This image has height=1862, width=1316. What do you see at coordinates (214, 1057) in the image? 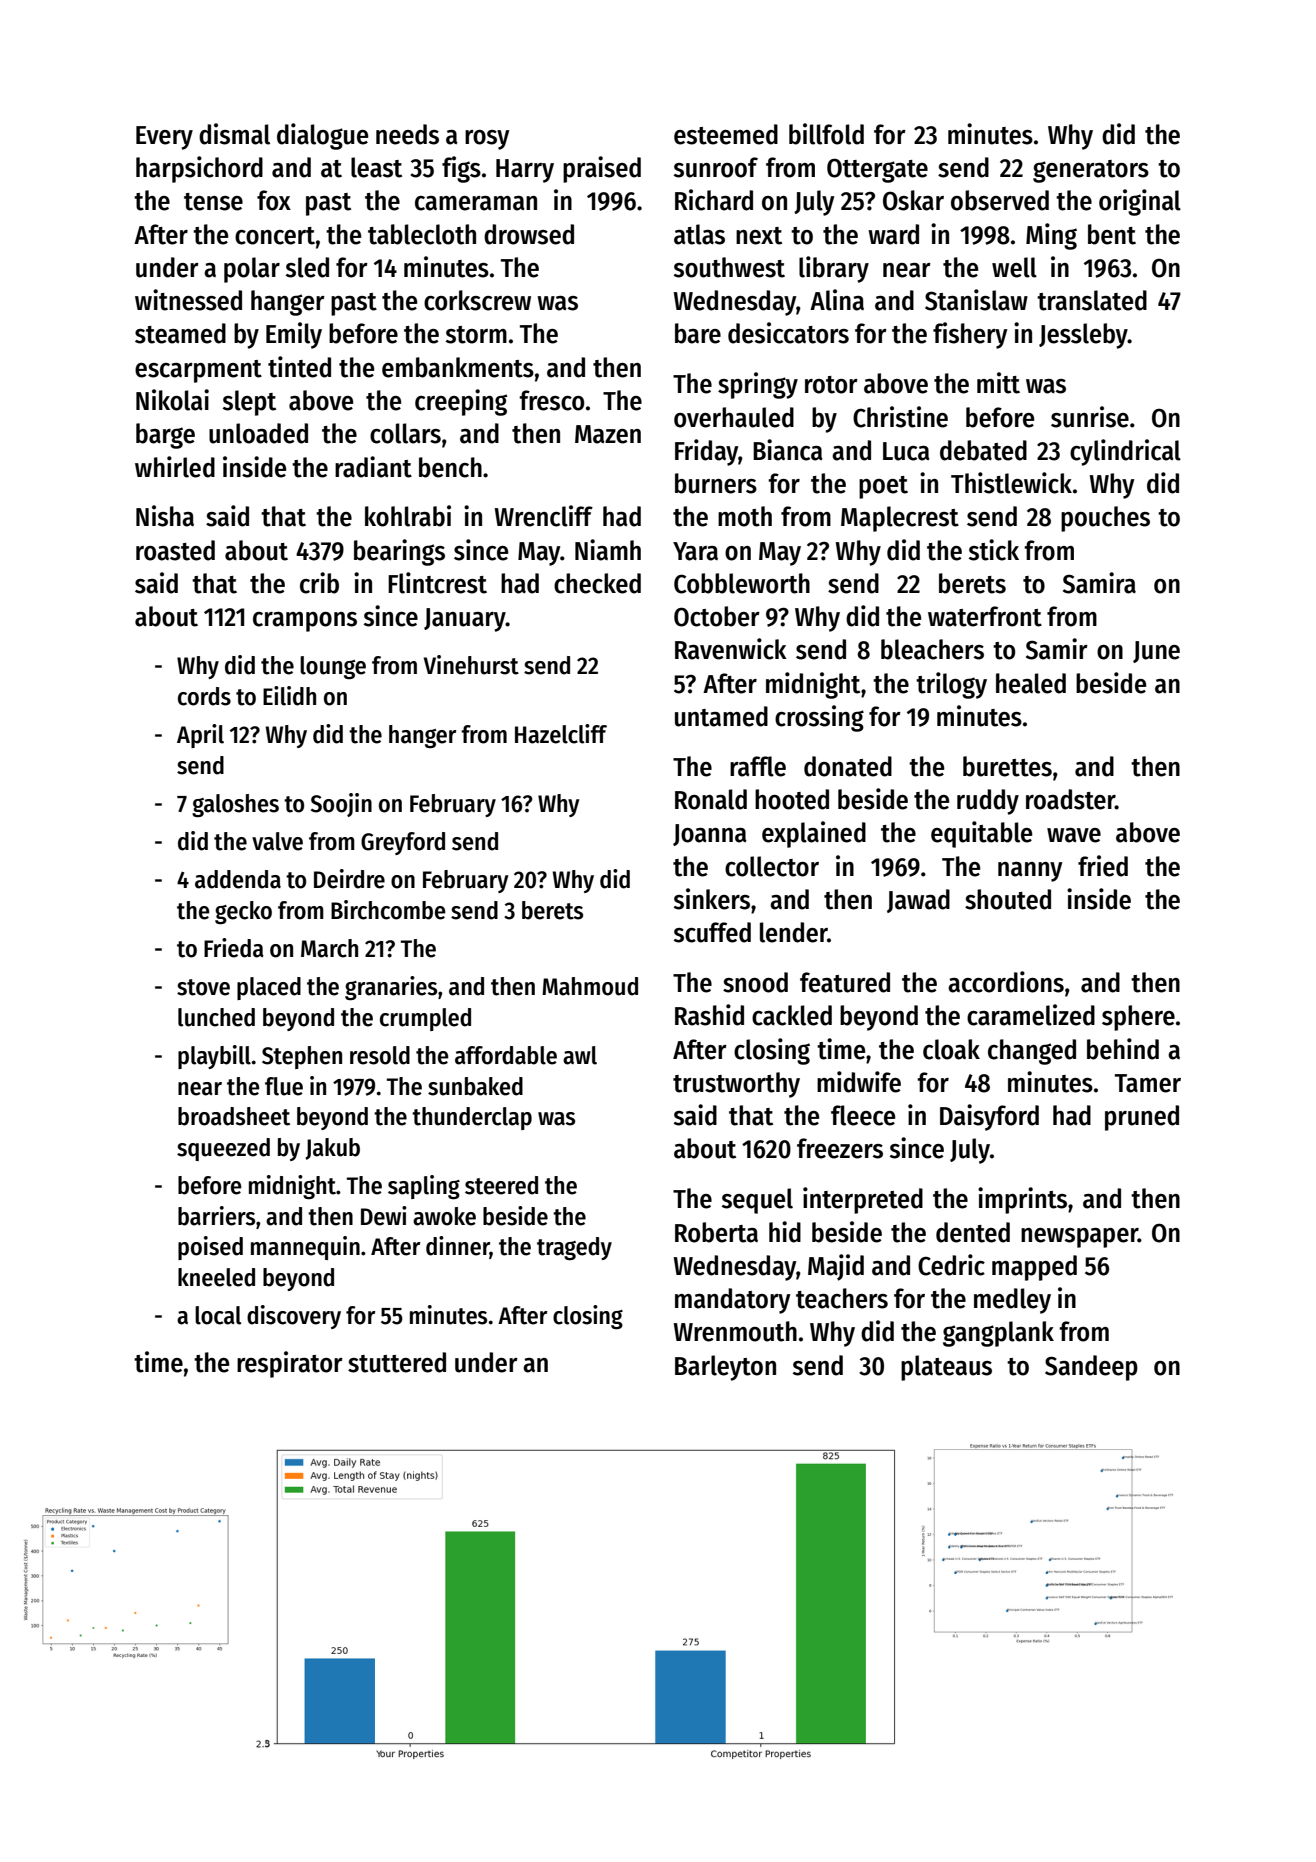
I see `playbill` at bounding box center [214, 1057].
